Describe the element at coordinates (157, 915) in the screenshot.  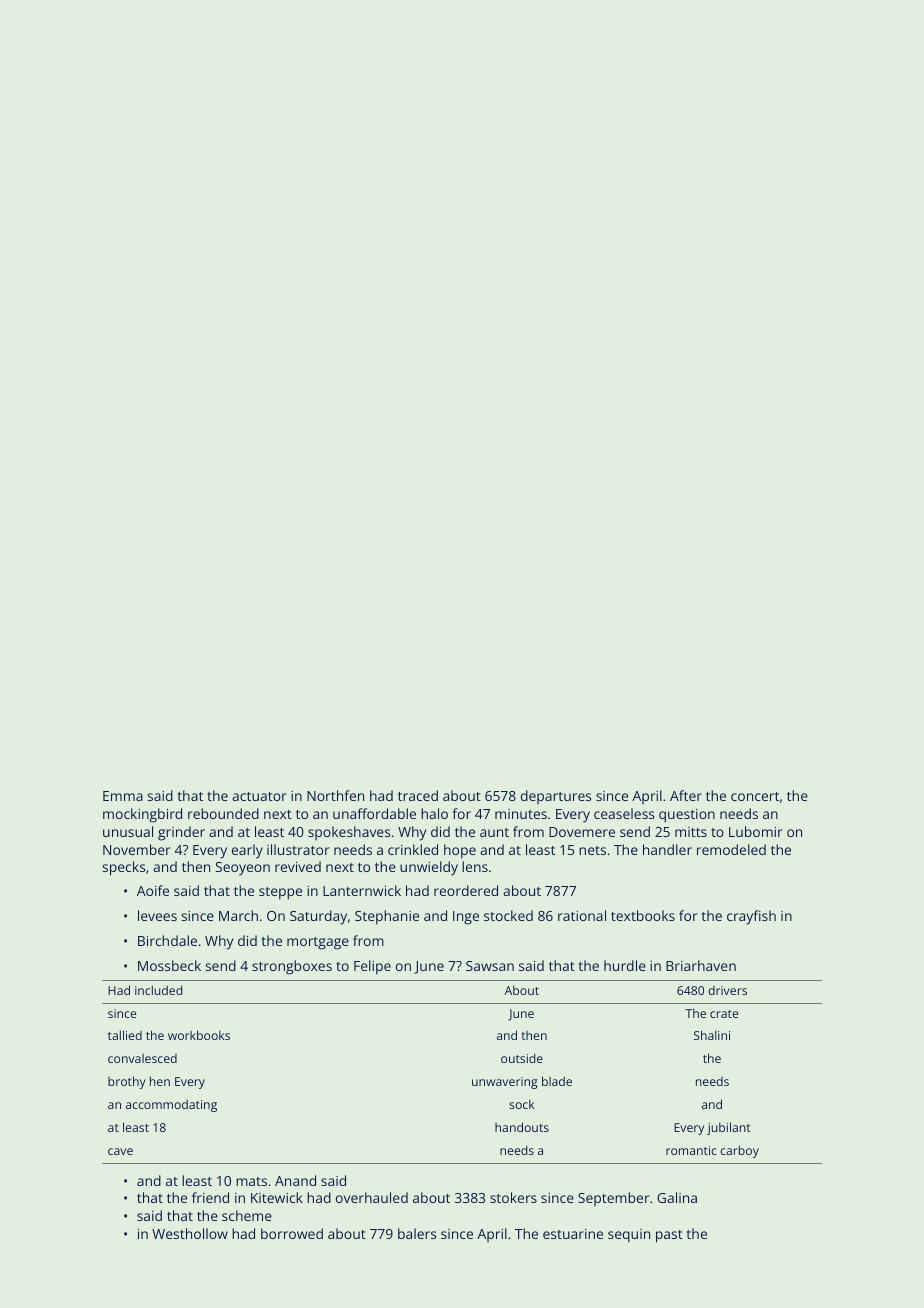
I see `levees` at that location.
